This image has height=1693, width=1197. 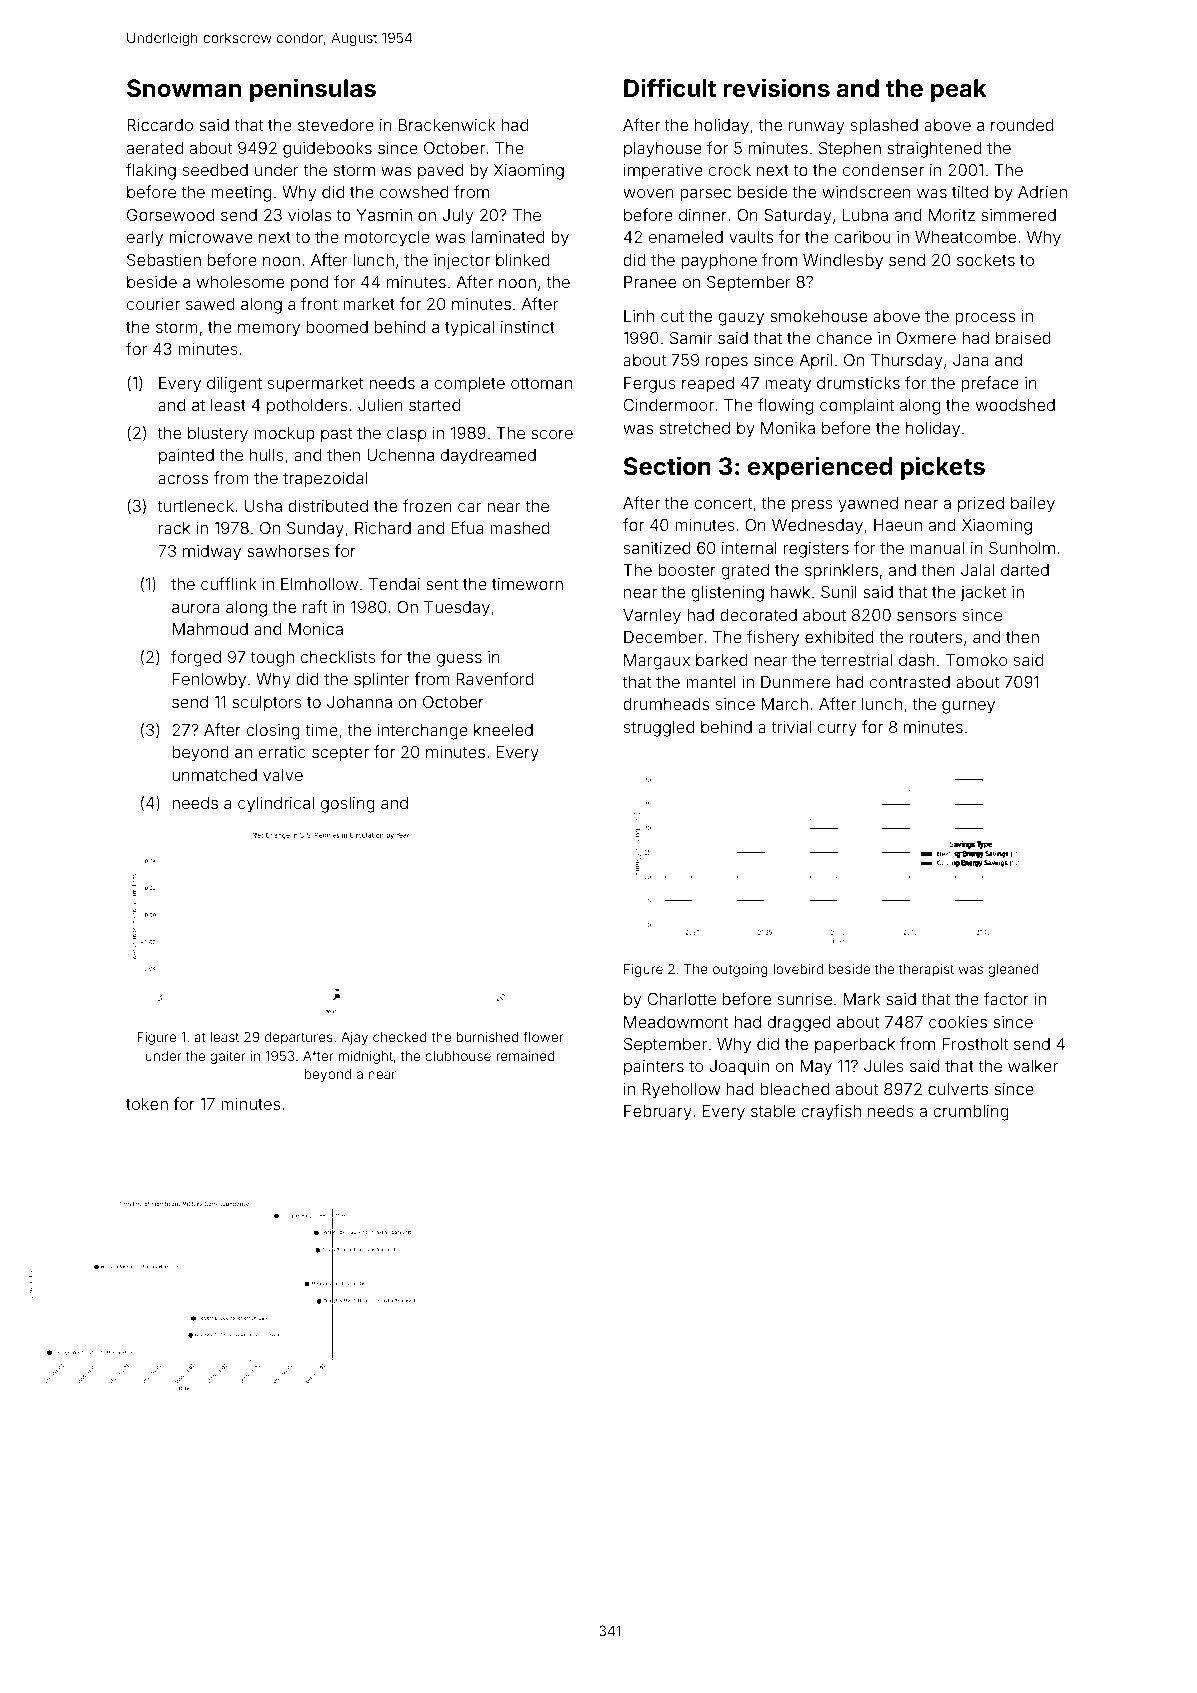 What do you see at coordinates (267, 703) in the image?
I see `sculptors` at bounding box center [267, 703].
